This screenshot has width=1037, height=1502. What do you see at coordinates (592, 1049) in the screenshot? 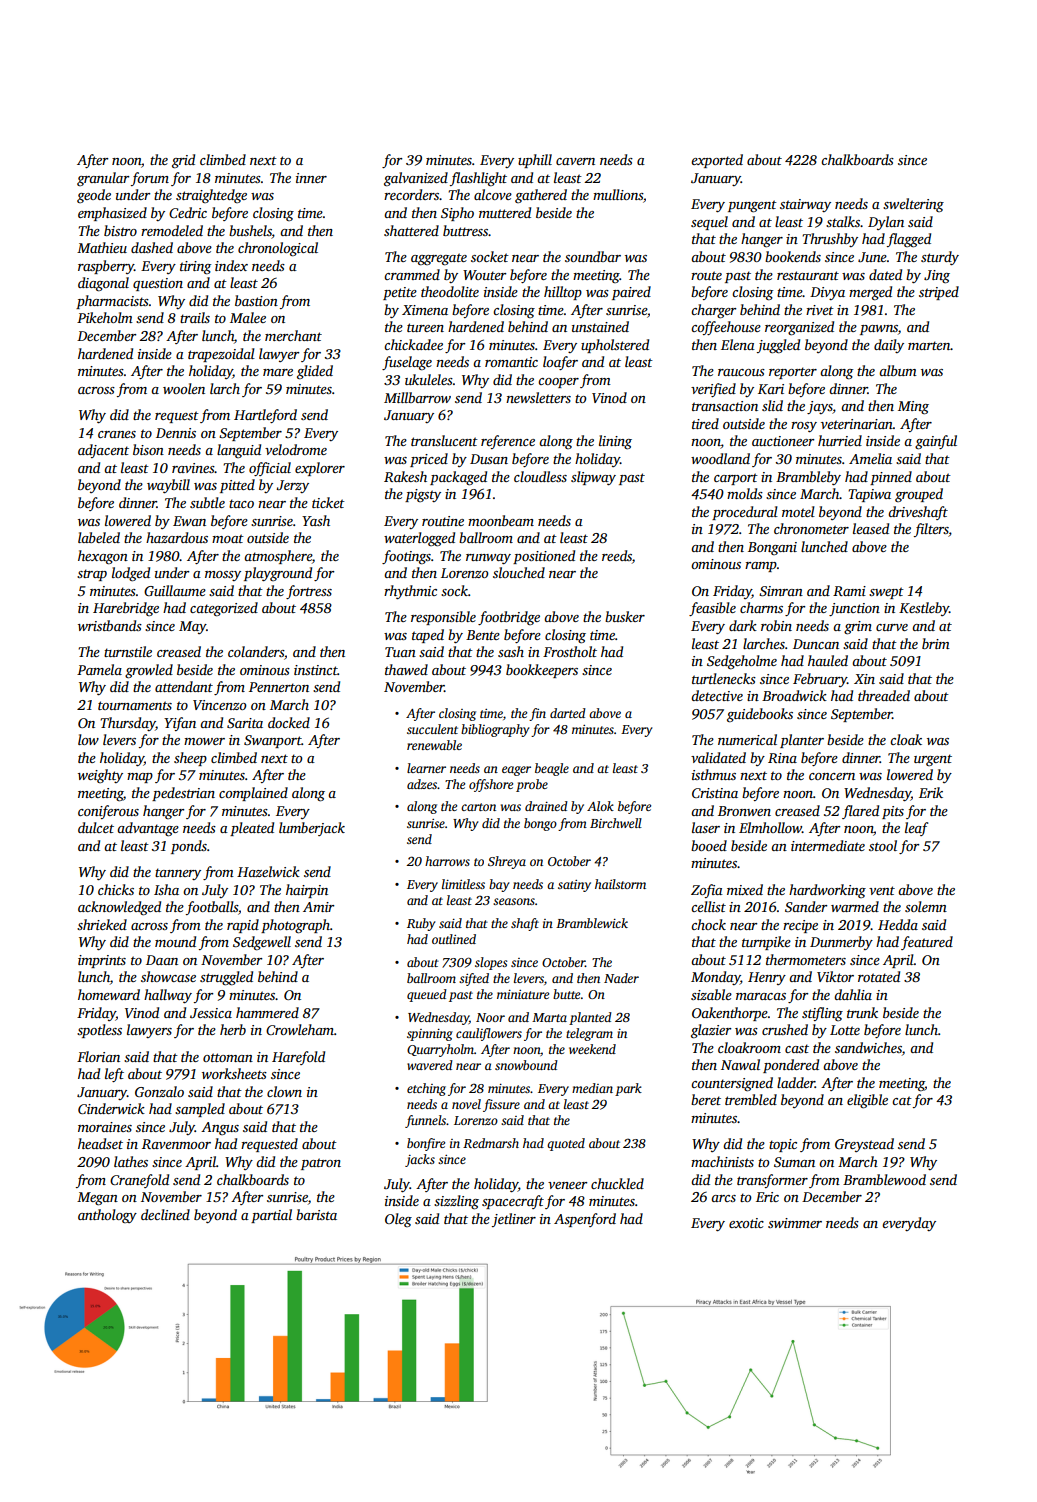
I see `weekend` at bounding box center [592, 1049].
